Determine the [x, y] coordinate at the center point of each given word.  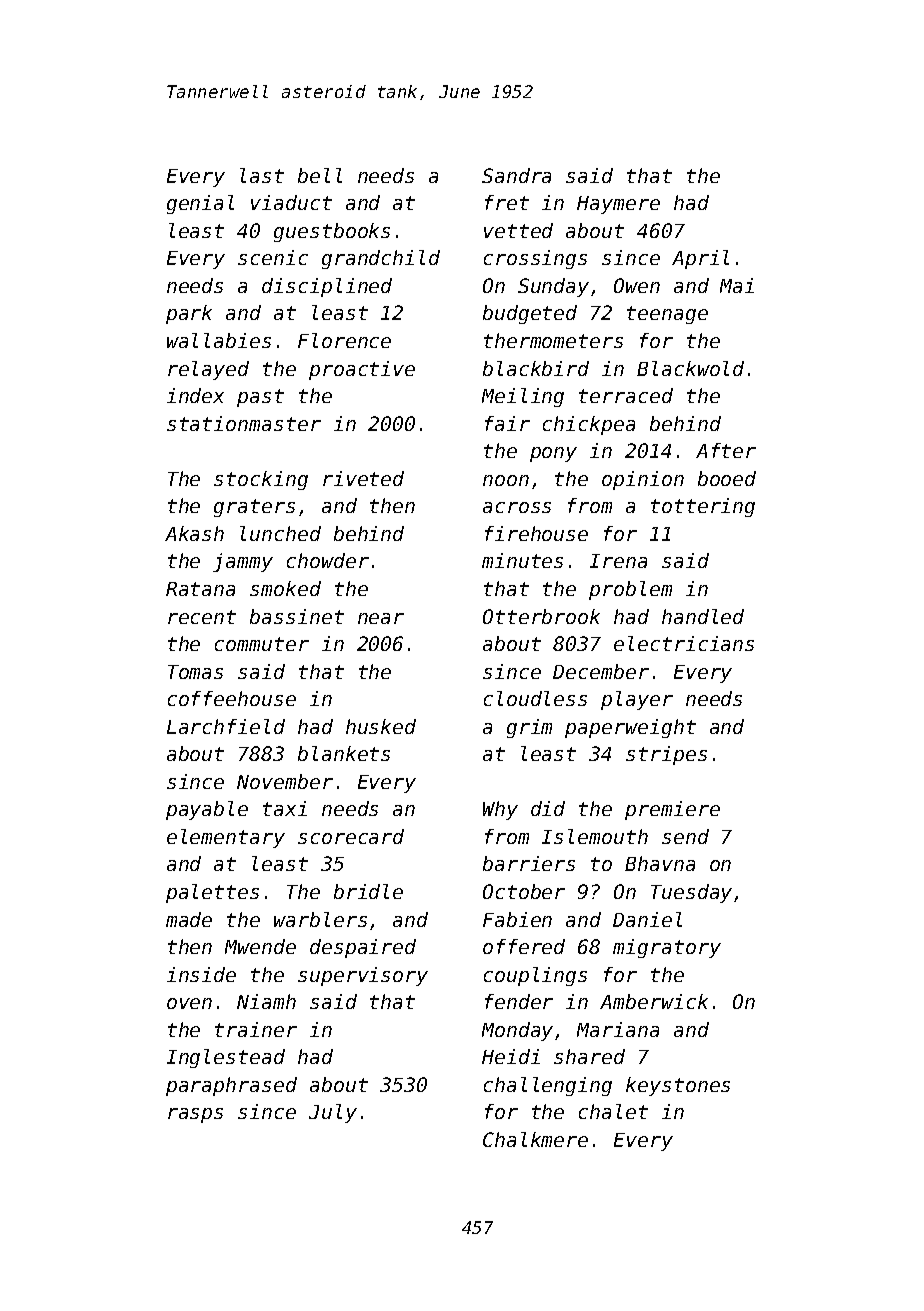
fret [507, 202]
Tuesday [691, 893]
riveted [363, 478]
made [189, 919]
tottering [703, 507]
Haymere [618, 205]
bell [320, 175]
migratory [667, 948]
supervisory [363, 976]
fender [519, 1001]
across [517, 507]
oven [189, 1003]
